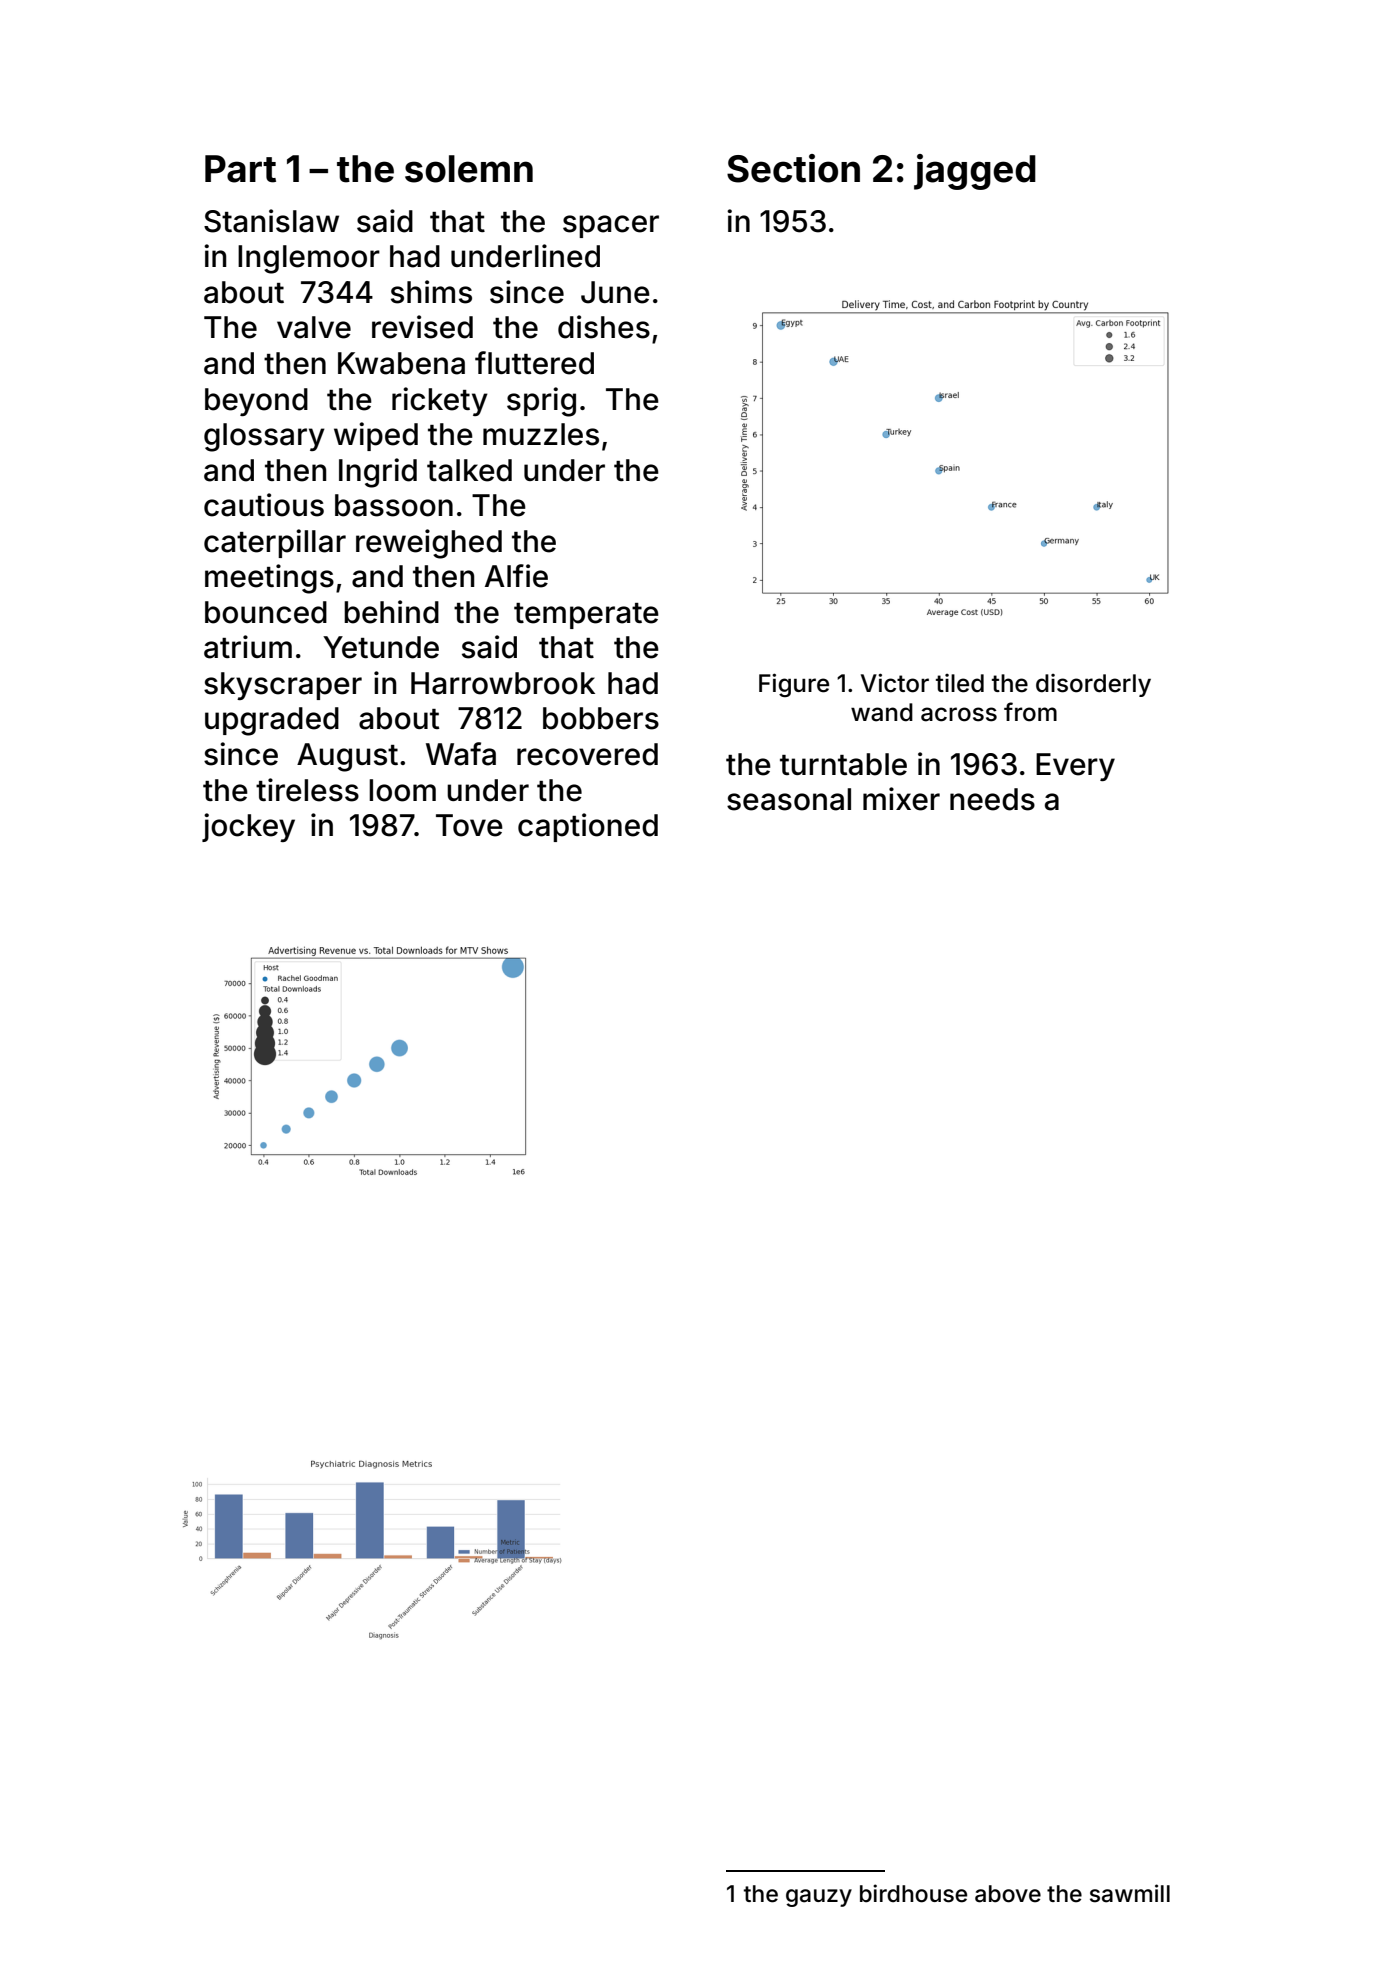 The image size is (1386, 1969). Describe the element at coordinates (960, 683) in the image. I see `tiled` at that location.
